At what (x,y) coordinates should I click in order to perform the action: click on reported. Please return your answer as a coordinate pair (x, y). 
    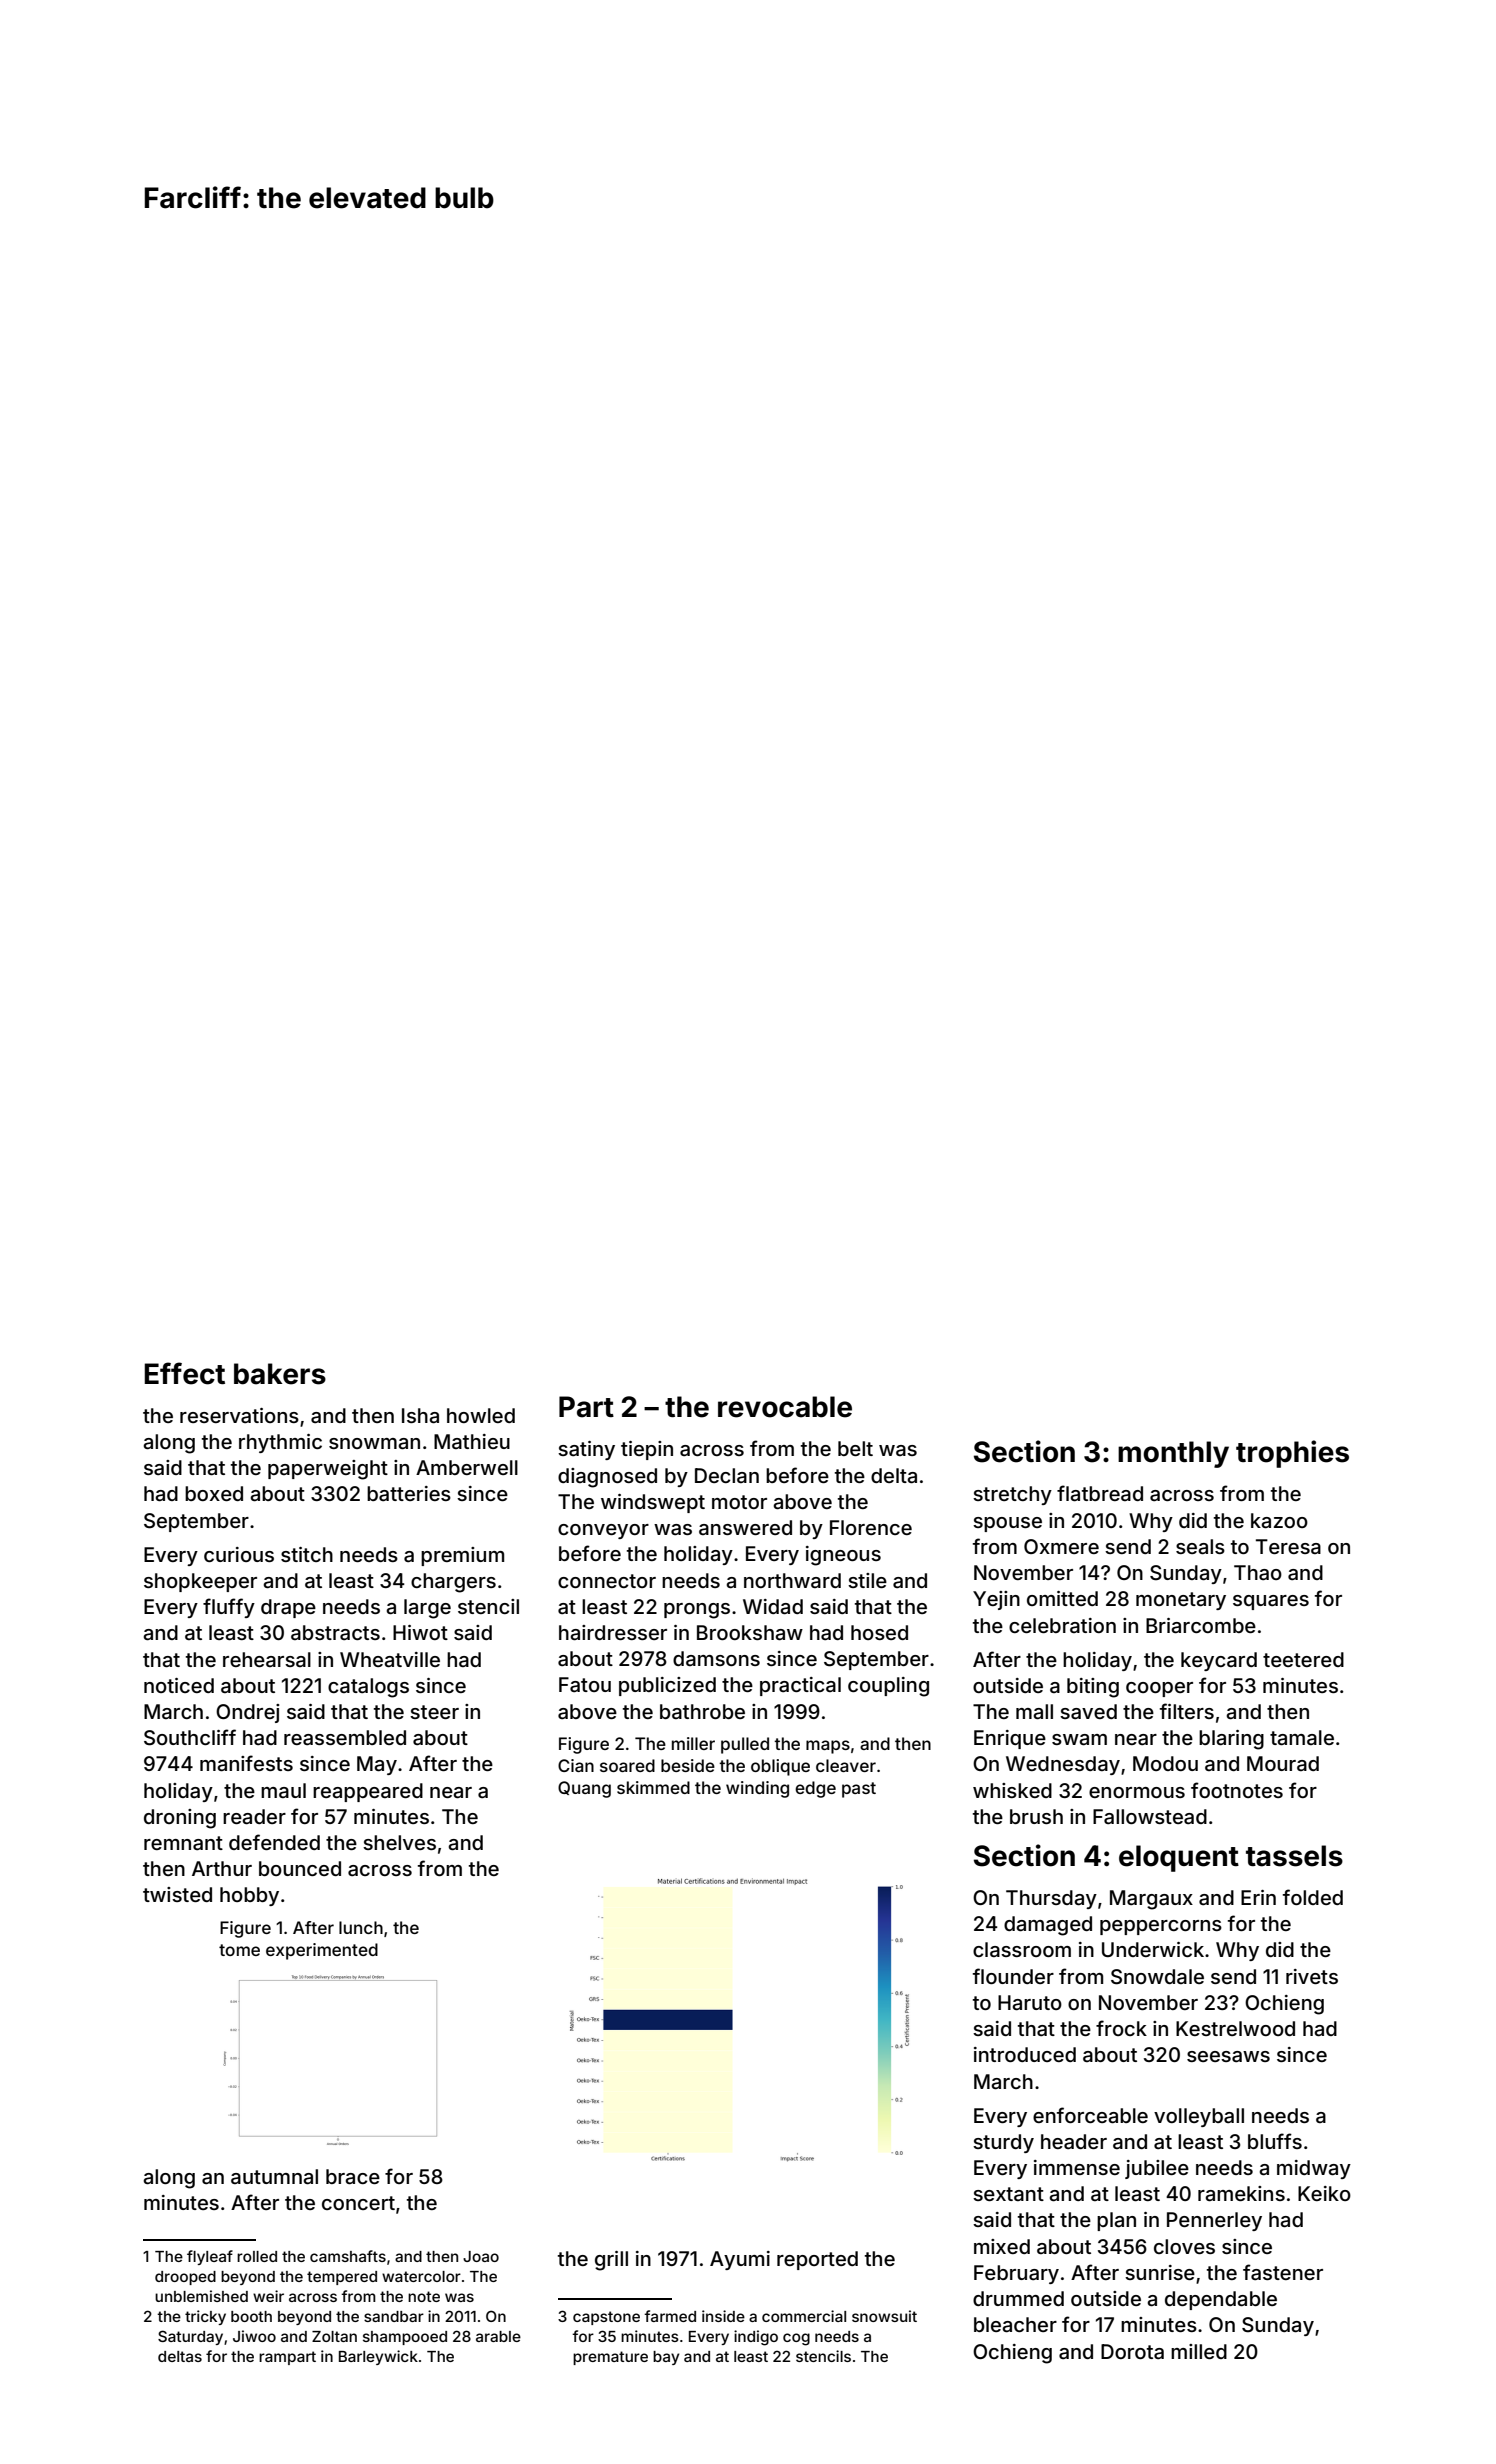
    Looking at the image, I should click on (817, 2260).
